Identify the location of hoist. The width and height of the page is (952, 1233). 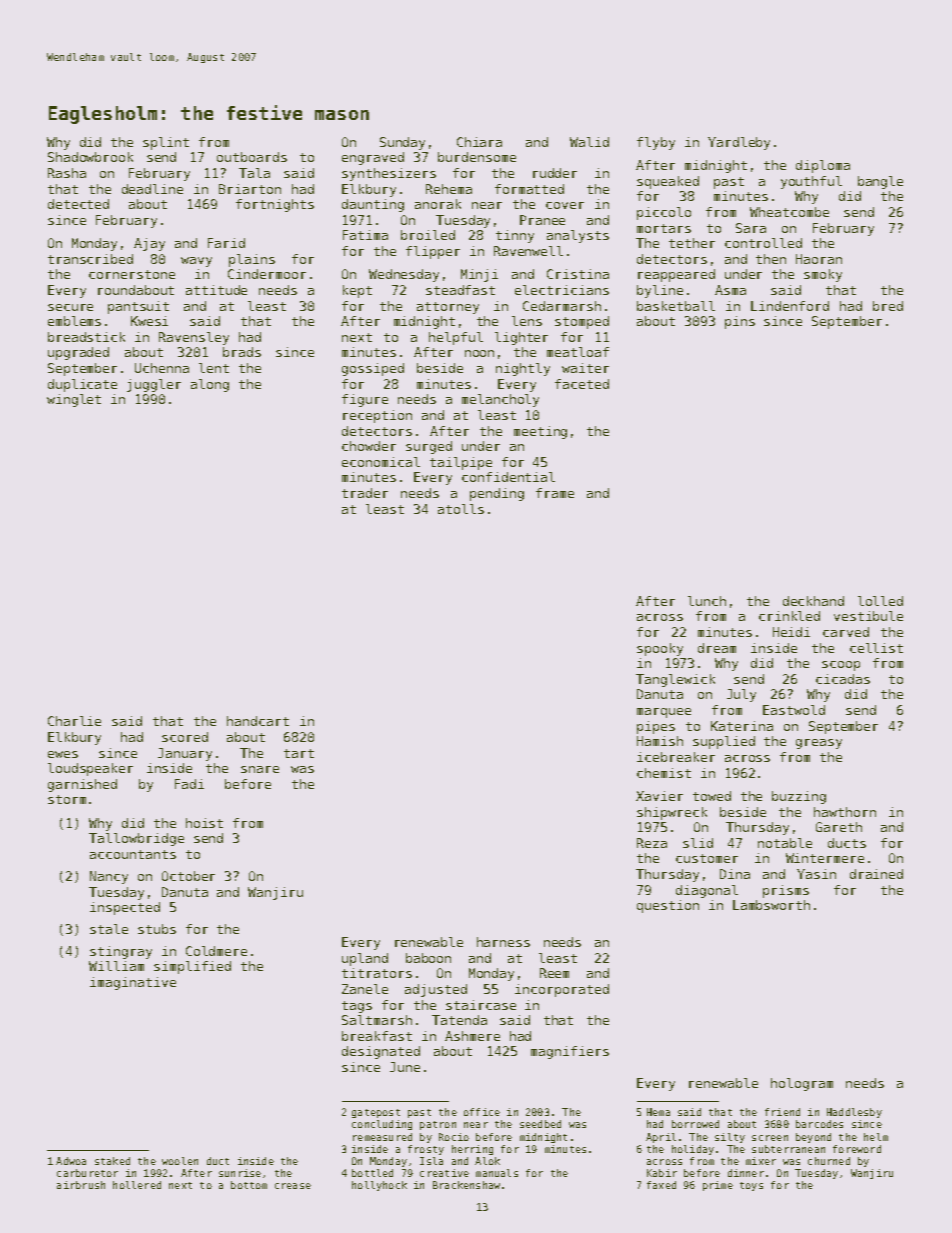
(204, 823).
